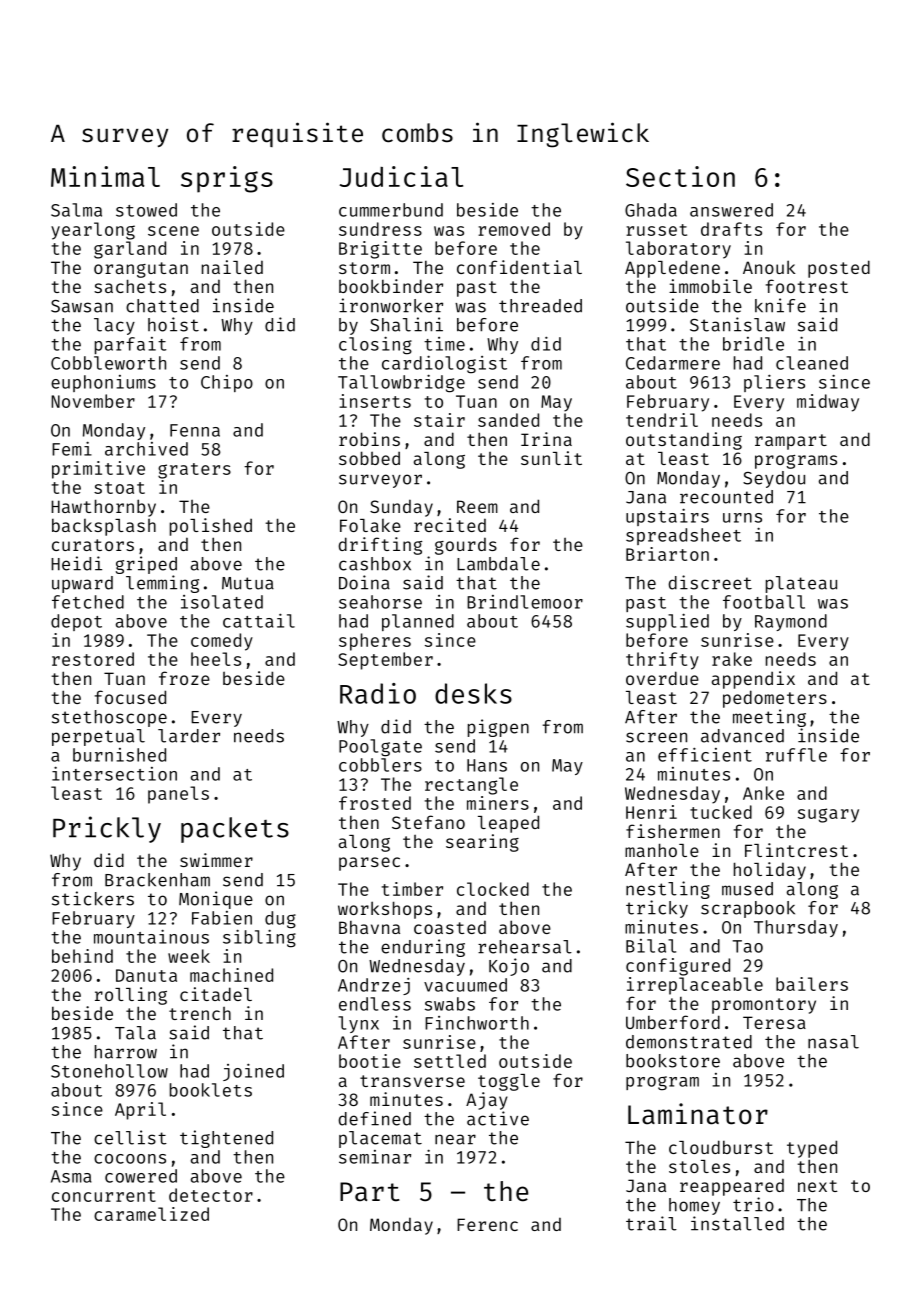 The height and width of the page is (1308, 924). What do you see at coordinates (253, 1072) in the page?
I see `joined` at bounding box center [253, 1072].
